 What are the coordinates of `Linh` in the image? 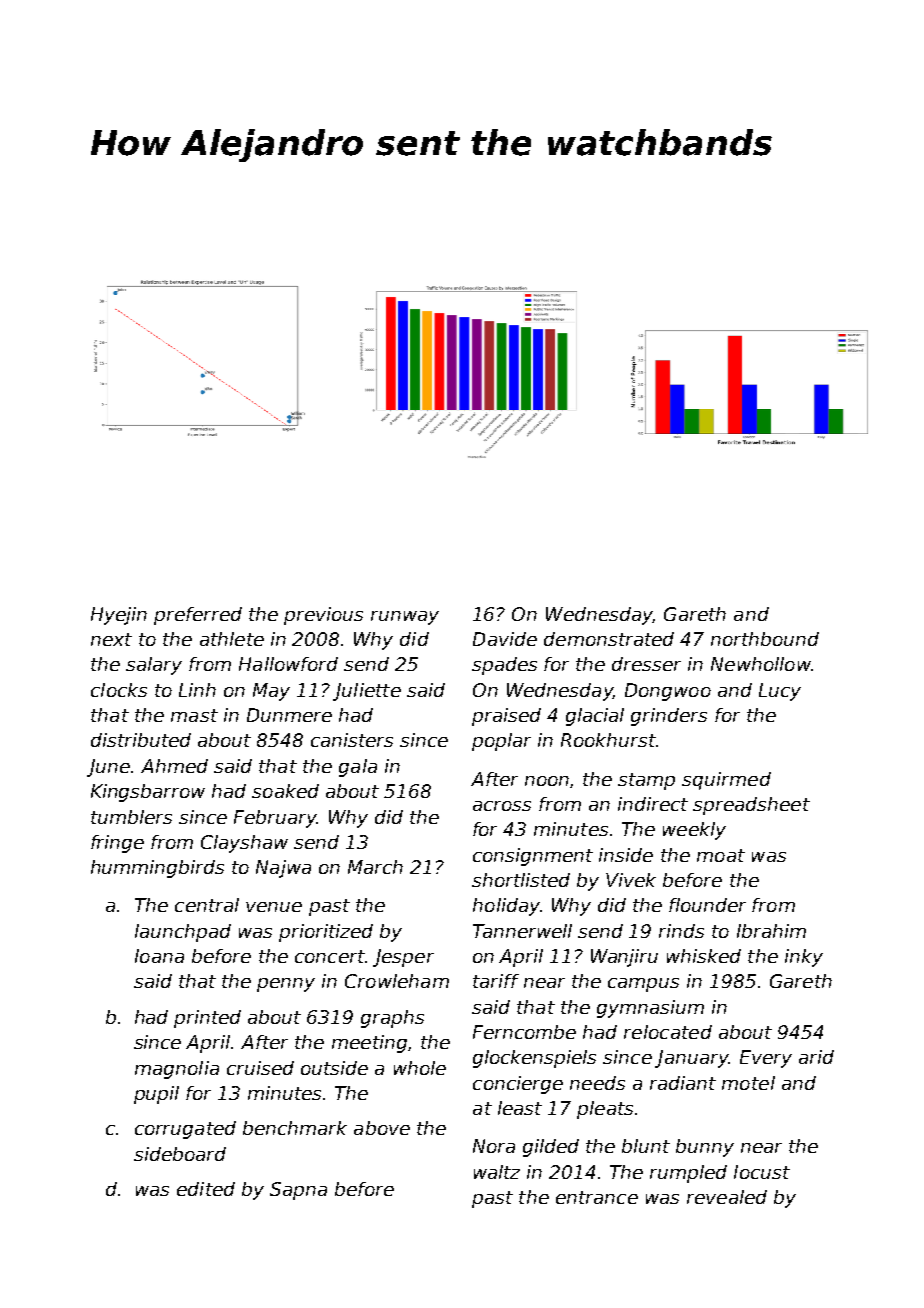 It's located at (197, 690).
